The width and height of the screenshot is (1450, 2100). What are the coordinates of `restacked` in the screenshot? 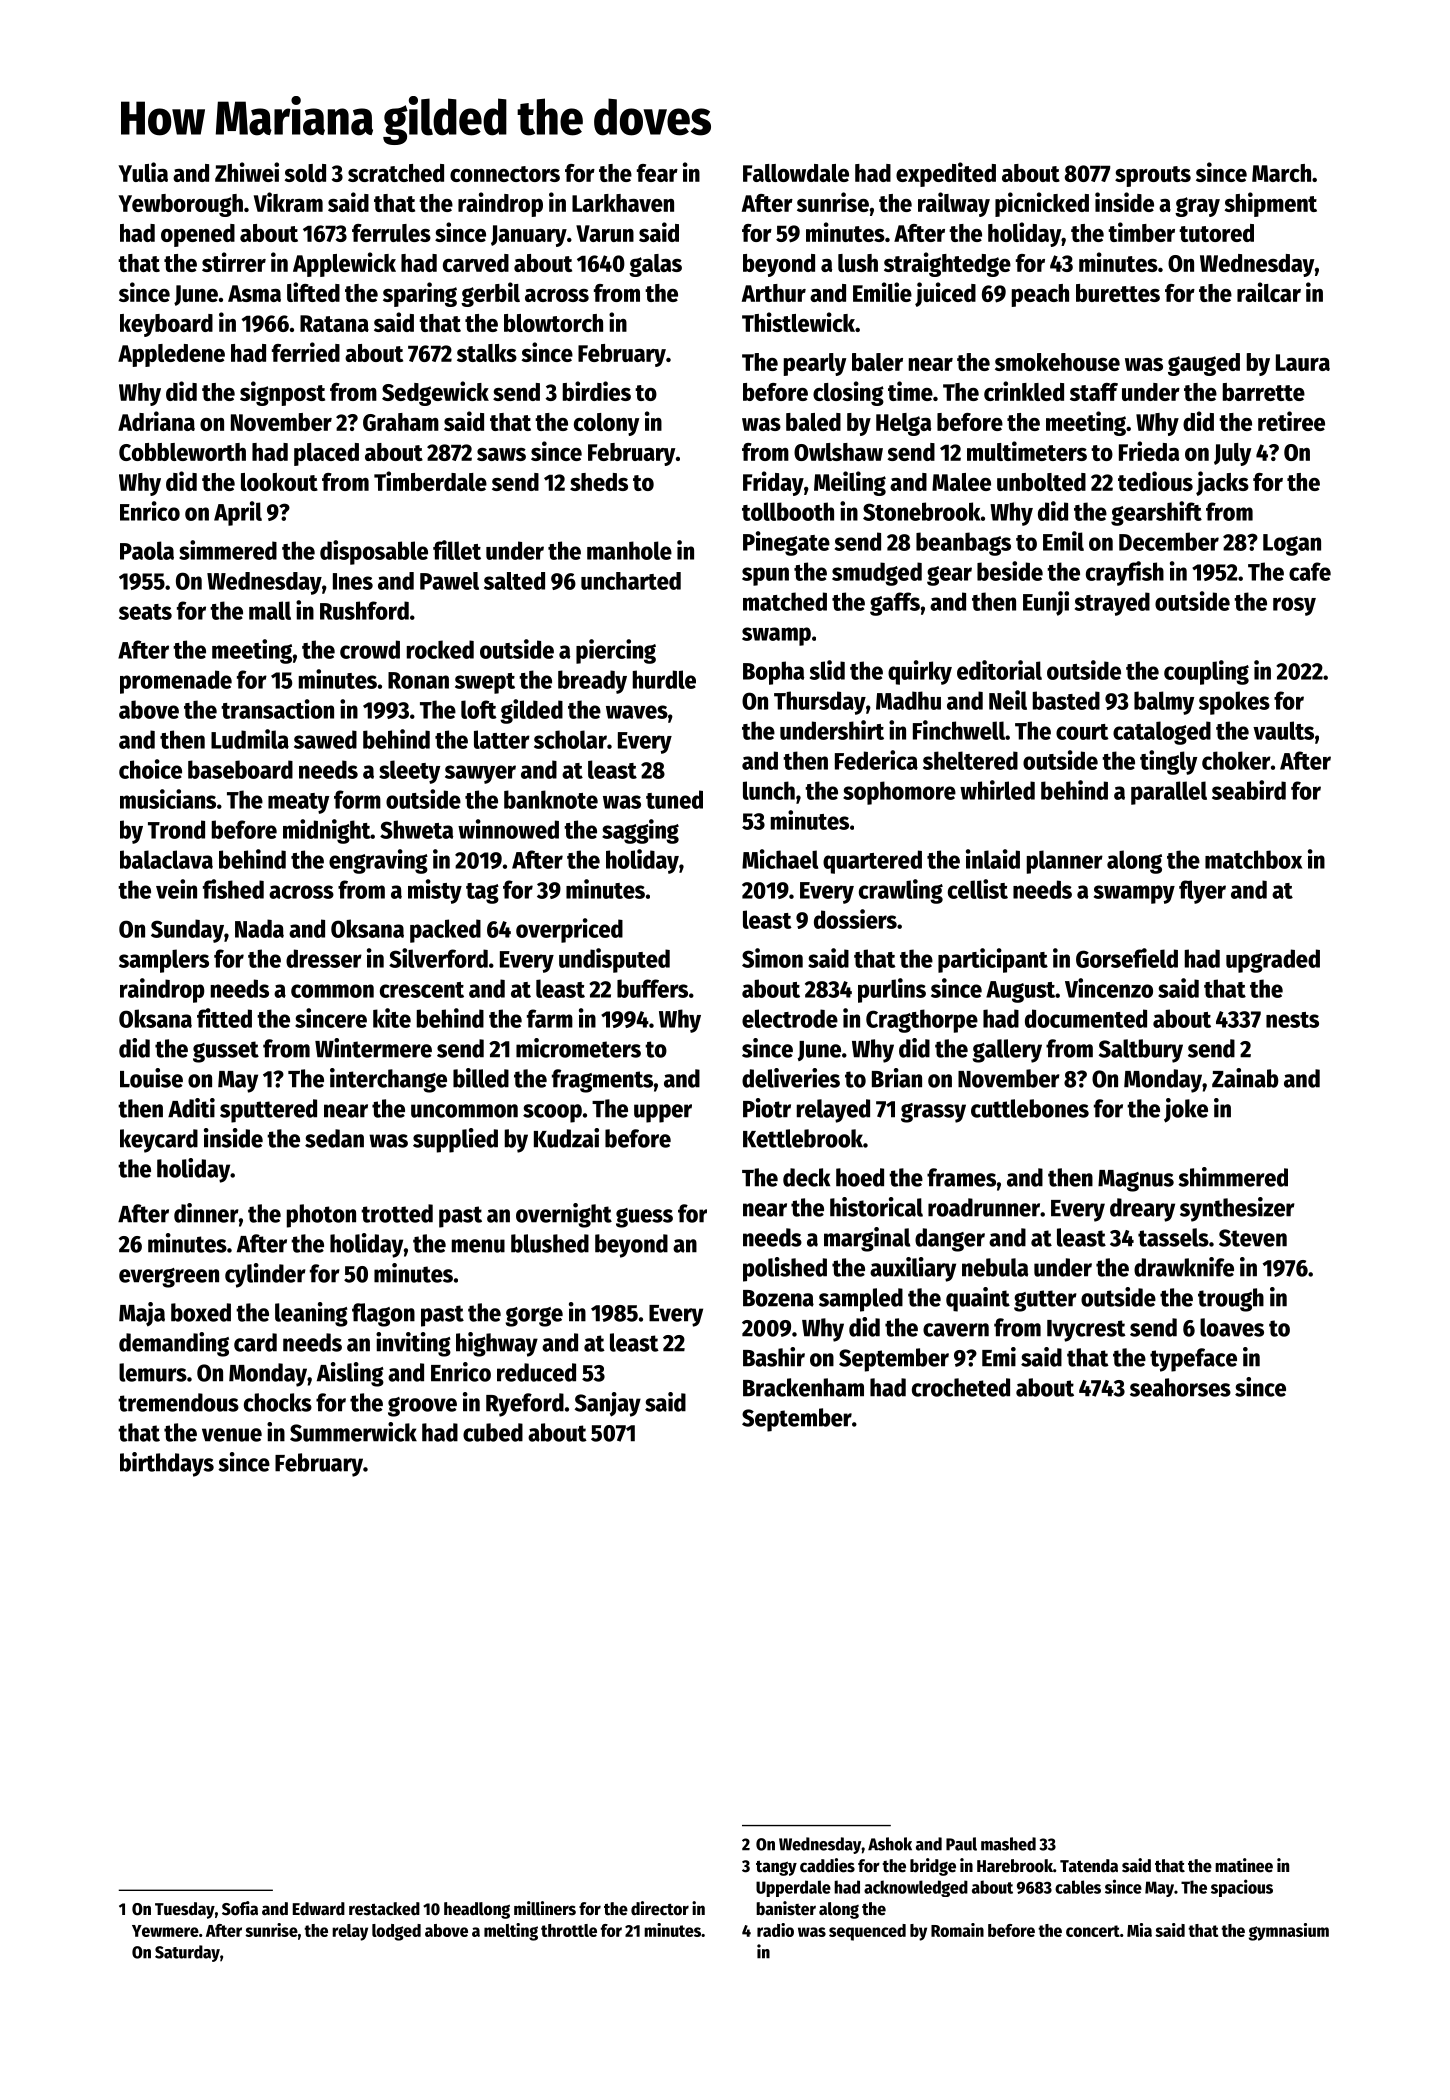 It's located at (384, 1909).
